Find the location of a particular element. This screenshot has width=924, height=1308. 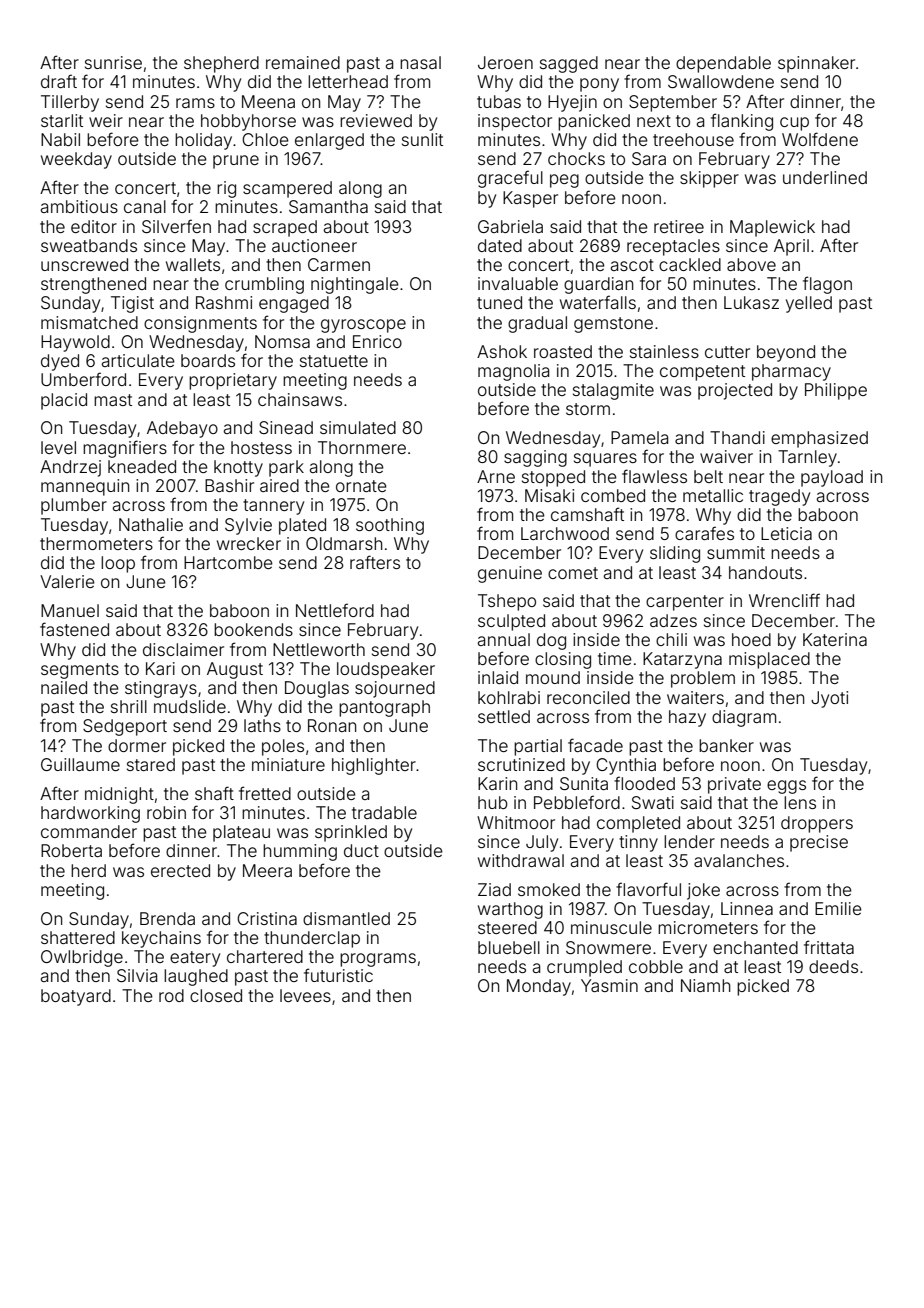

fretted is located at coordinates (265, 793).
